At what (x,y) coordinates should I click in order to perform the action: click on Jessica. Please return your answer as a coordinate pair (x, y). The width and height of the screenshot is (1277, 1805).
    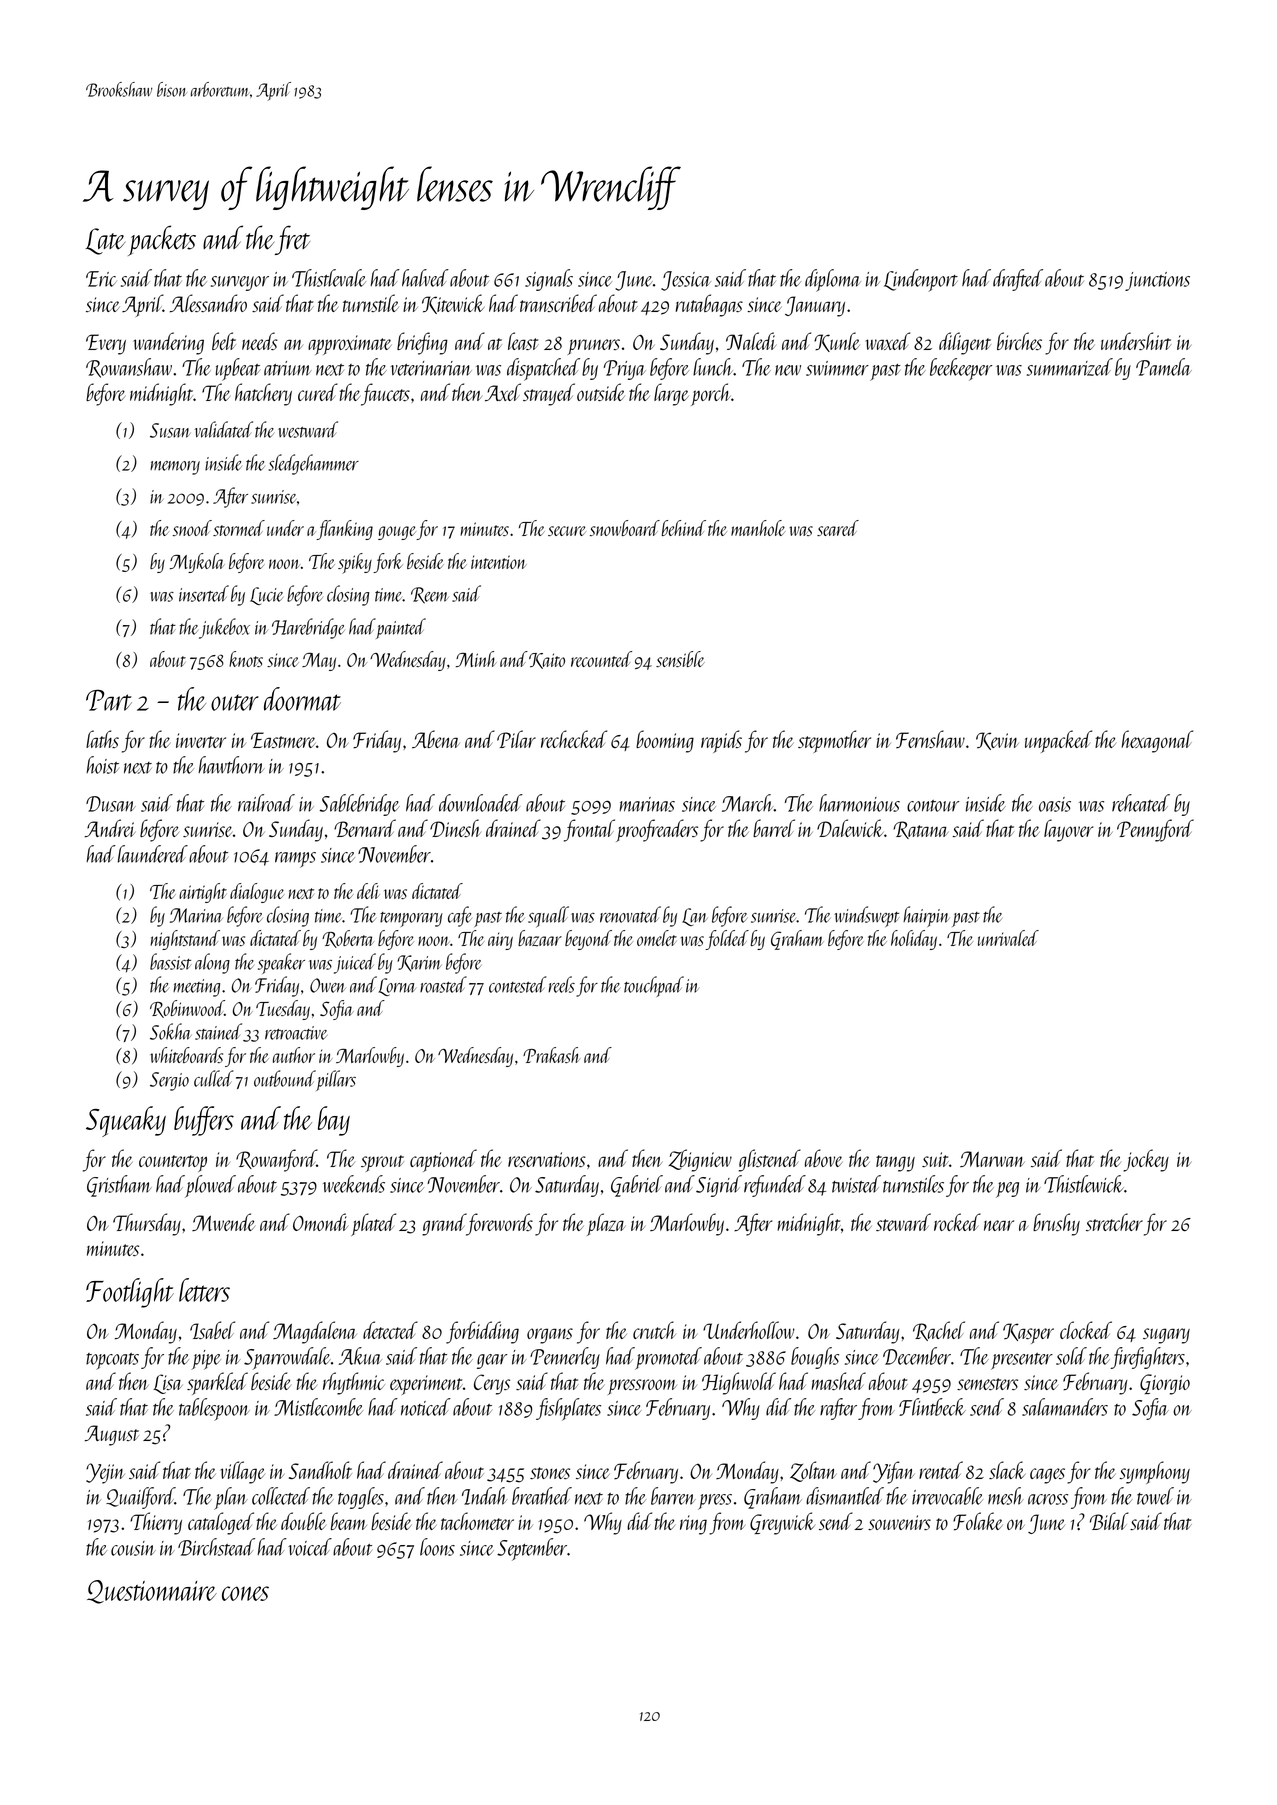
    Looking at the image, I should click on (686, 281).
